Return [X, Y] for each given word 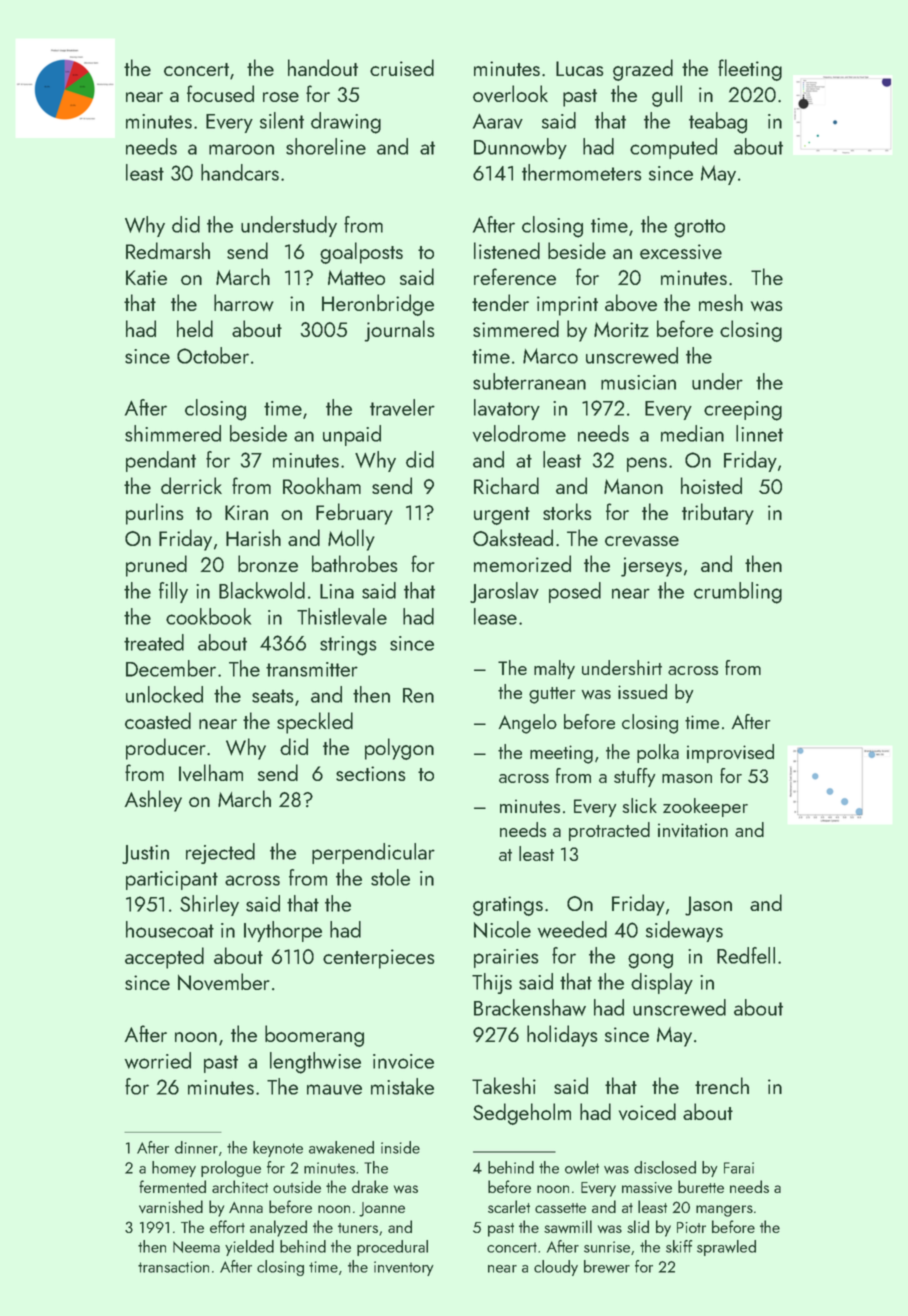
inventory [404, 1268]
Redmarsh [168, 250]
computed [673, 148]
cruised [402, 67]
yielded [249, 1248]
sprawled [726, 1248]
